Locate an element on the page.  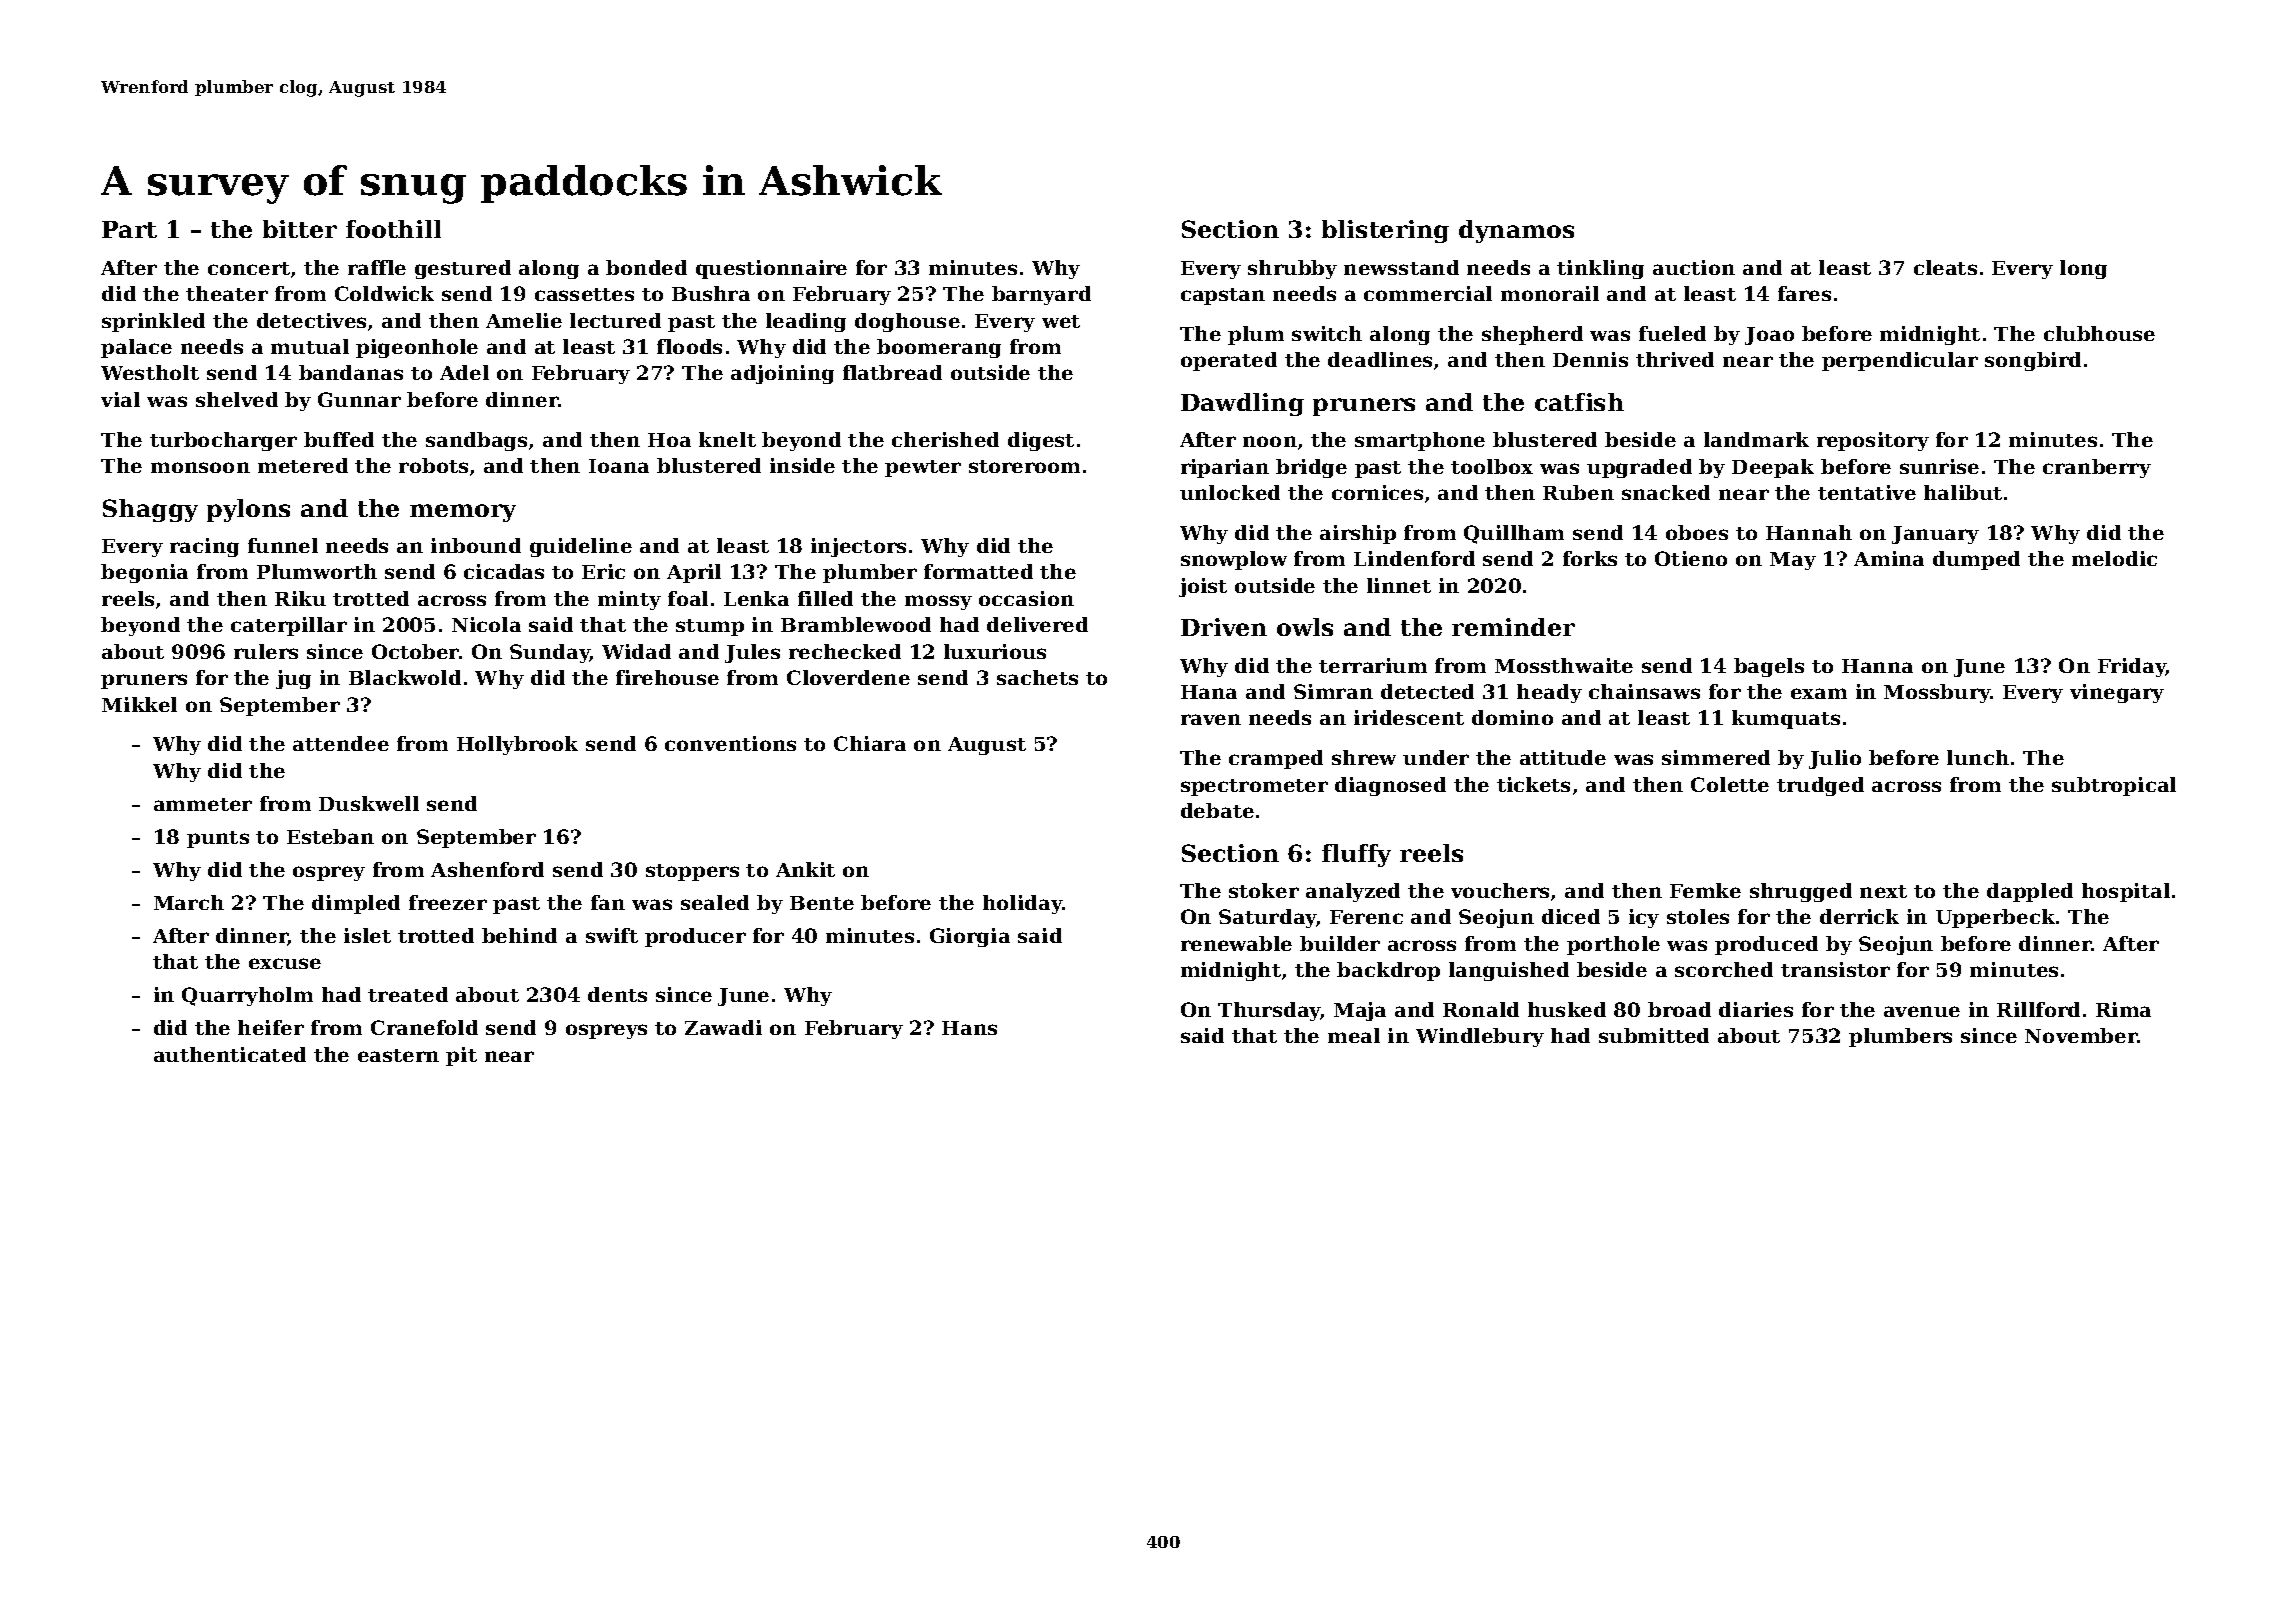
repository is located at coordinates (1873, 441).
